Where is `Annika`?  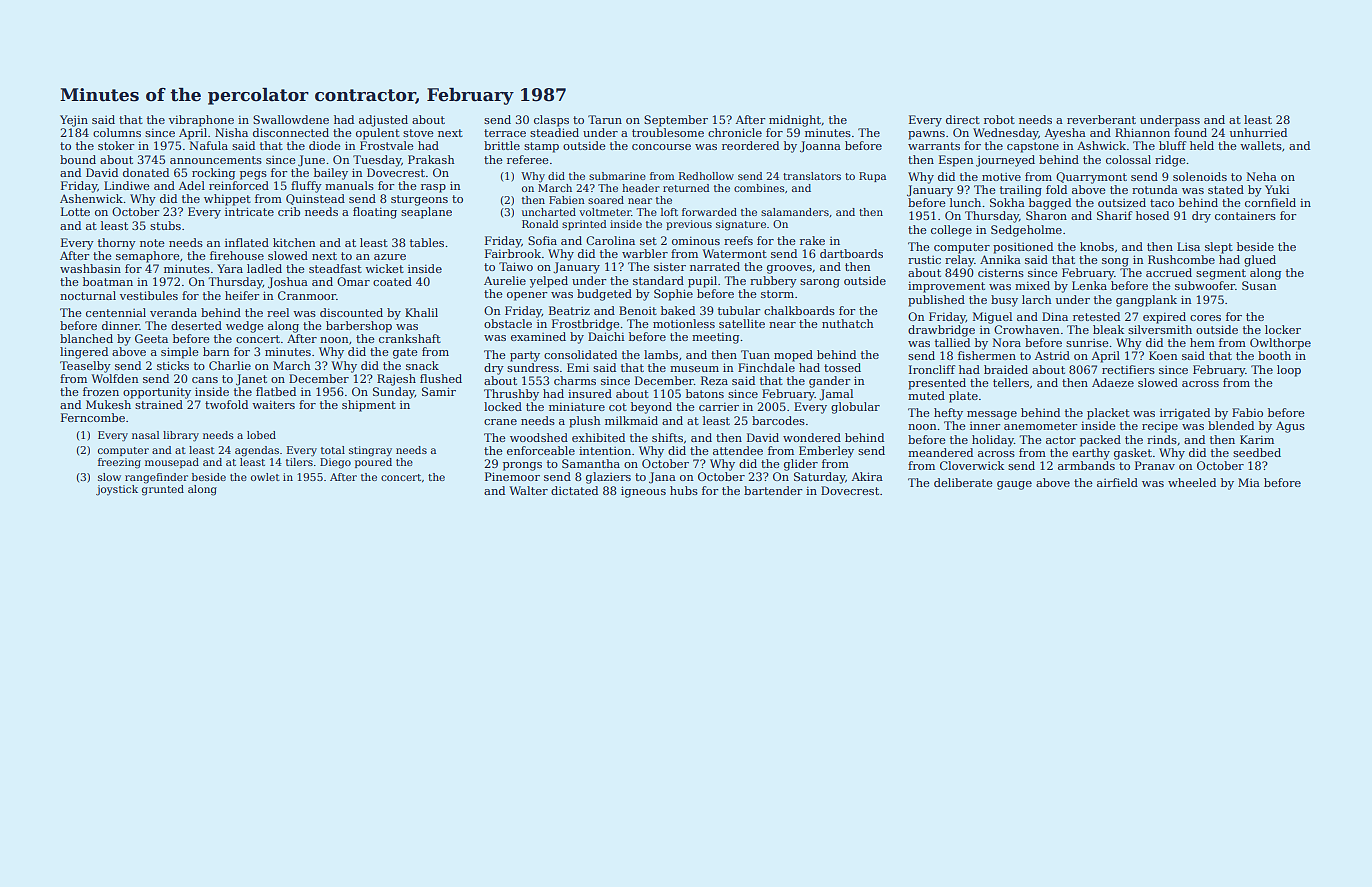
Annika is located at coordinates (1000, 259).
